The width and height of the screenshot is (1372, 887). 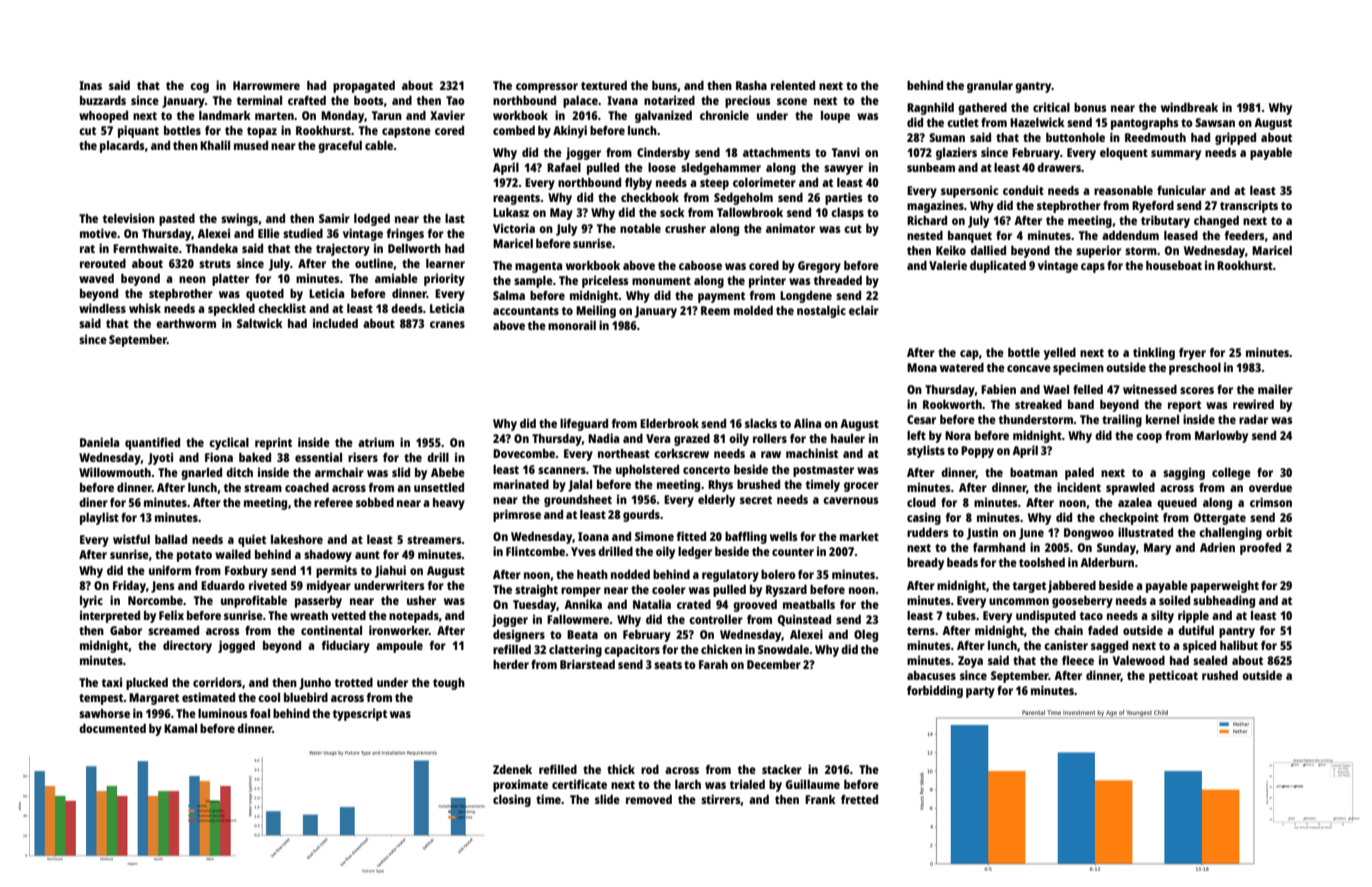 I want to click on fryer, so click(x=1192, y=354).
